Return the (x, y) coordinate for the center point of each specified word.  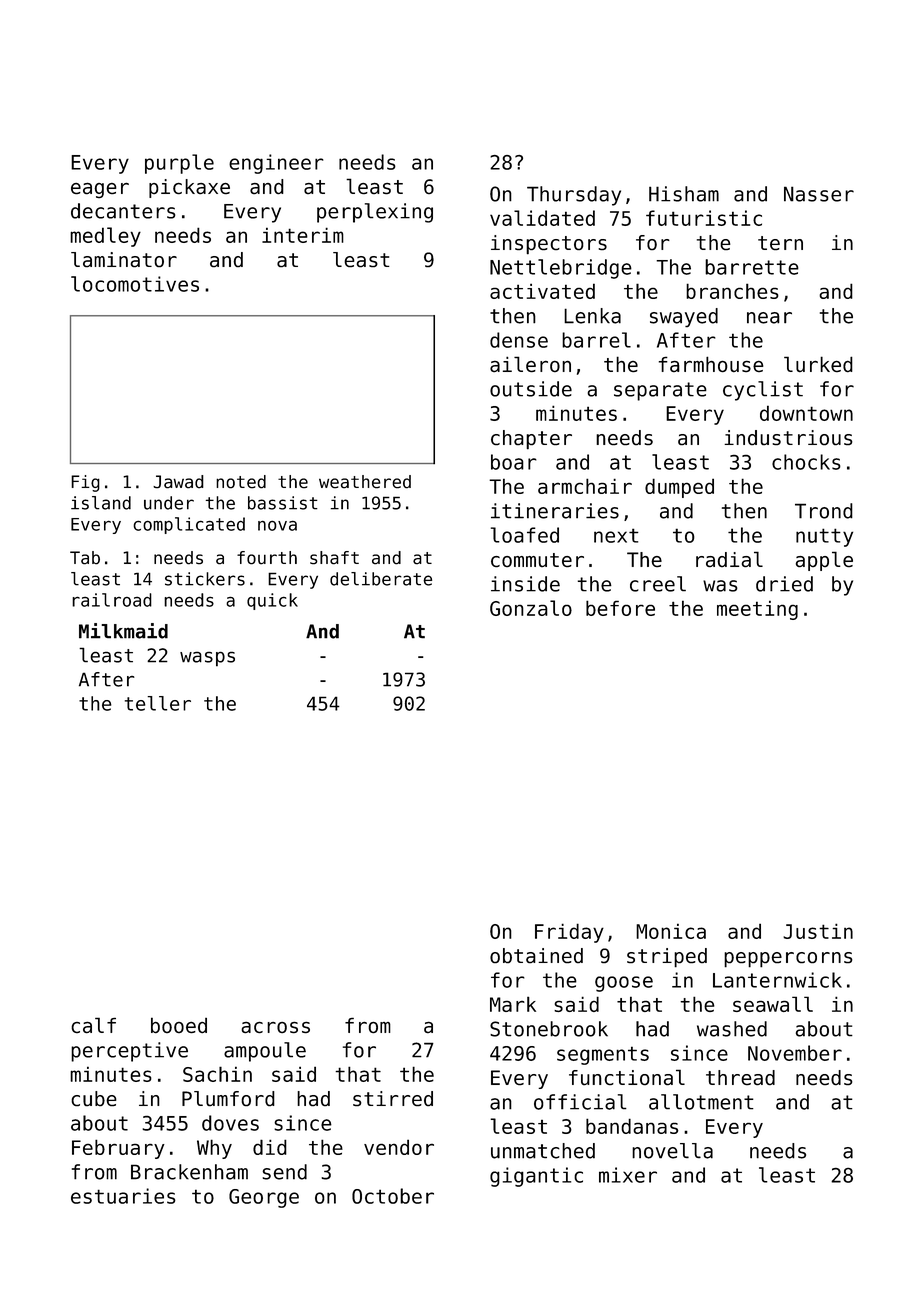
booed (179, 1025)
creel (658, 584)
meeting (757, 610)
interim (303, 235)
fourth (267, 558)
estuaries (123, 1196)
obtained (536, 956)
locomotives (135, 284)
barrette (752, 267)
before (620, 608)
